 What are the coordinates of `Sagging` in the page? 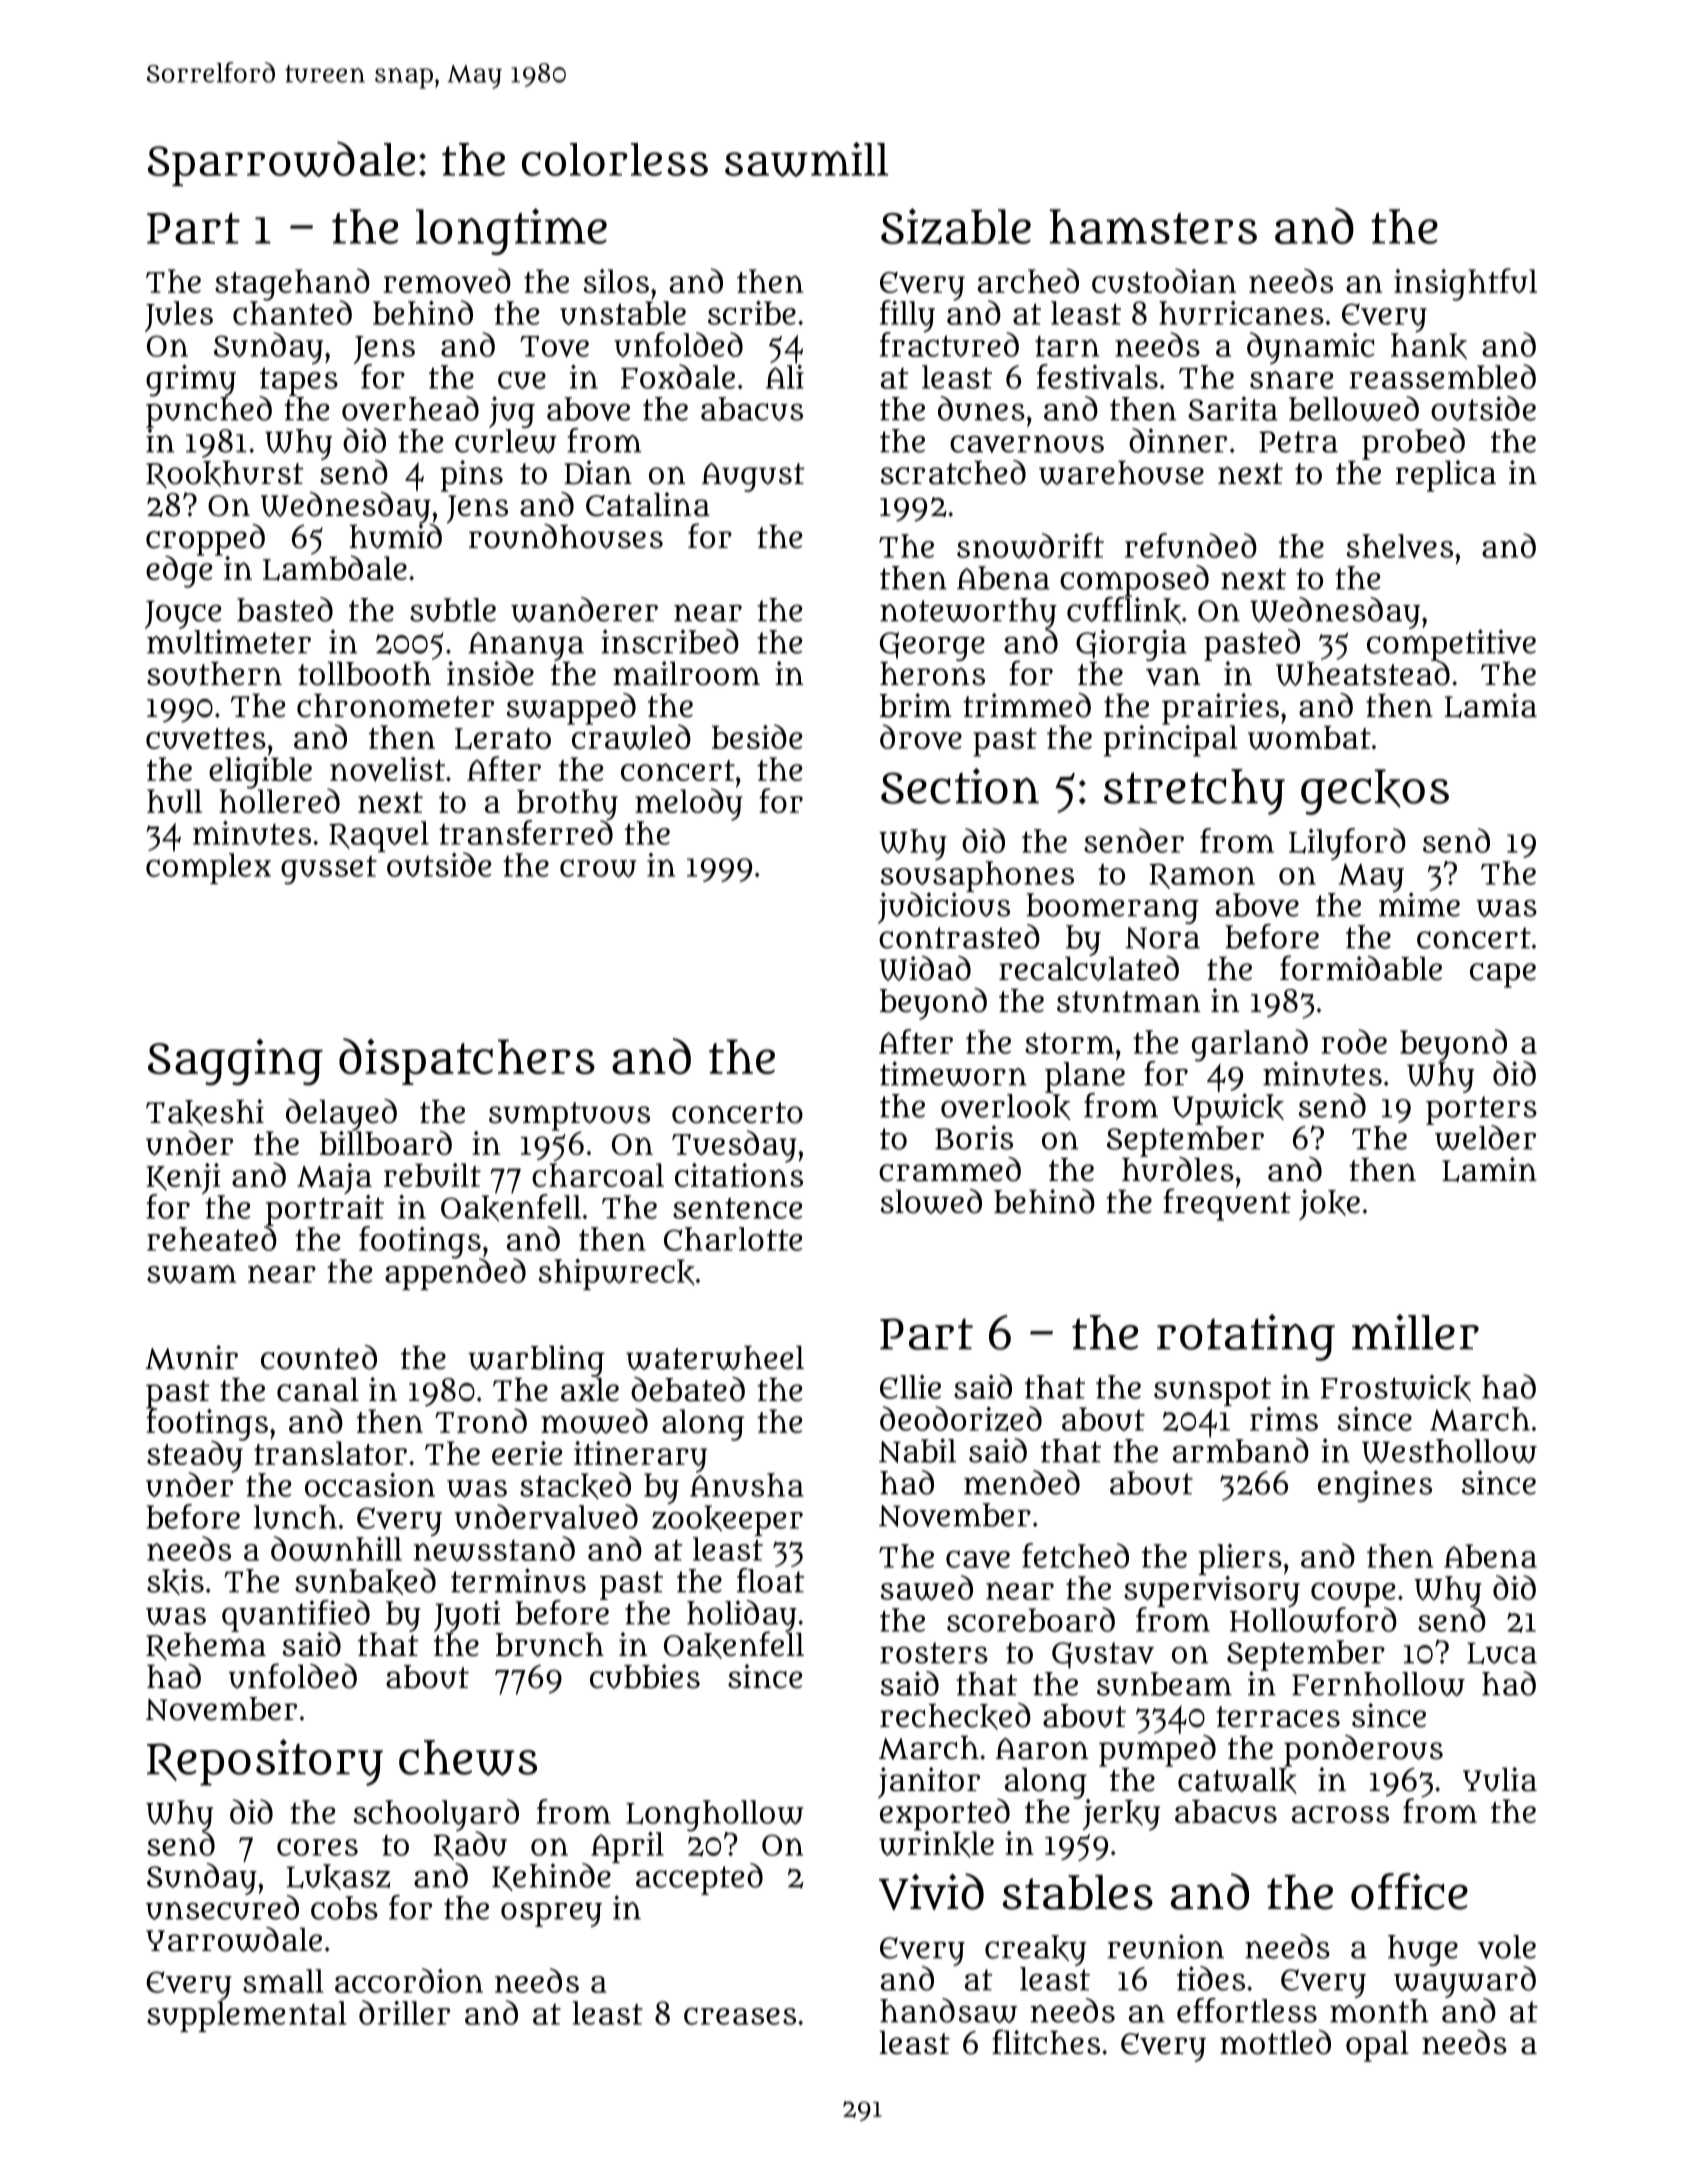 It's located at (235, 1062).
